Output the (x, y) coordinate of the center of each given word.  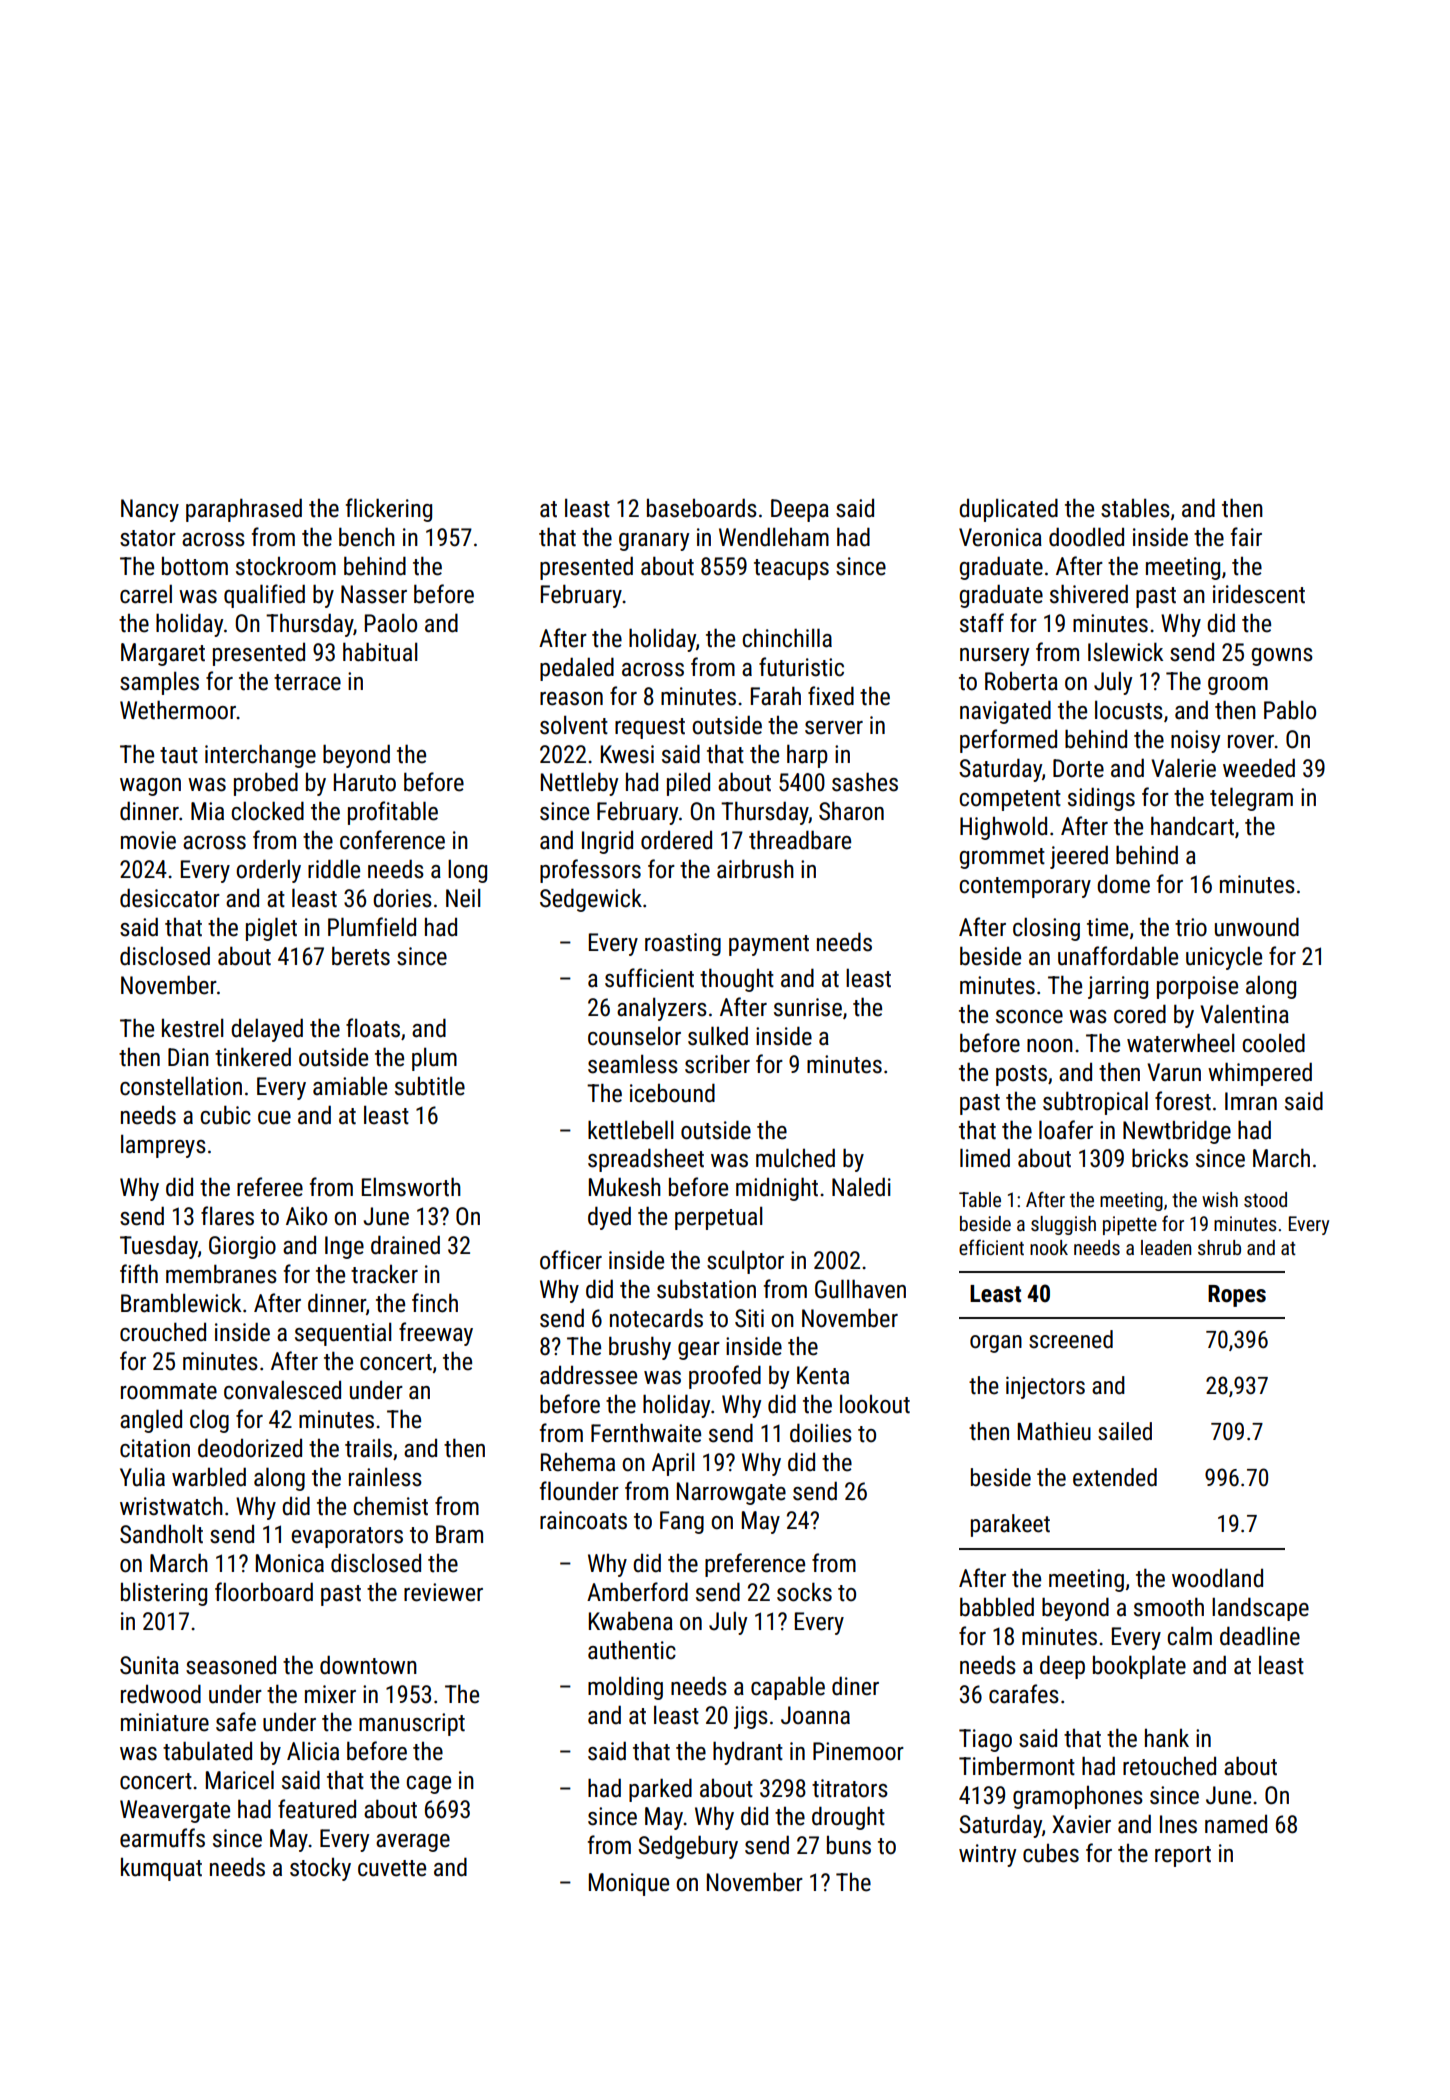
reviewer (443, 1592)
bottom (195, 566)
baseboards (702, 508)
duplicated (1008, 510)
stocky (320, 1869)
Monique (629, 1884)
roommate (169, 1391)
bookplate (1139, 1667)
